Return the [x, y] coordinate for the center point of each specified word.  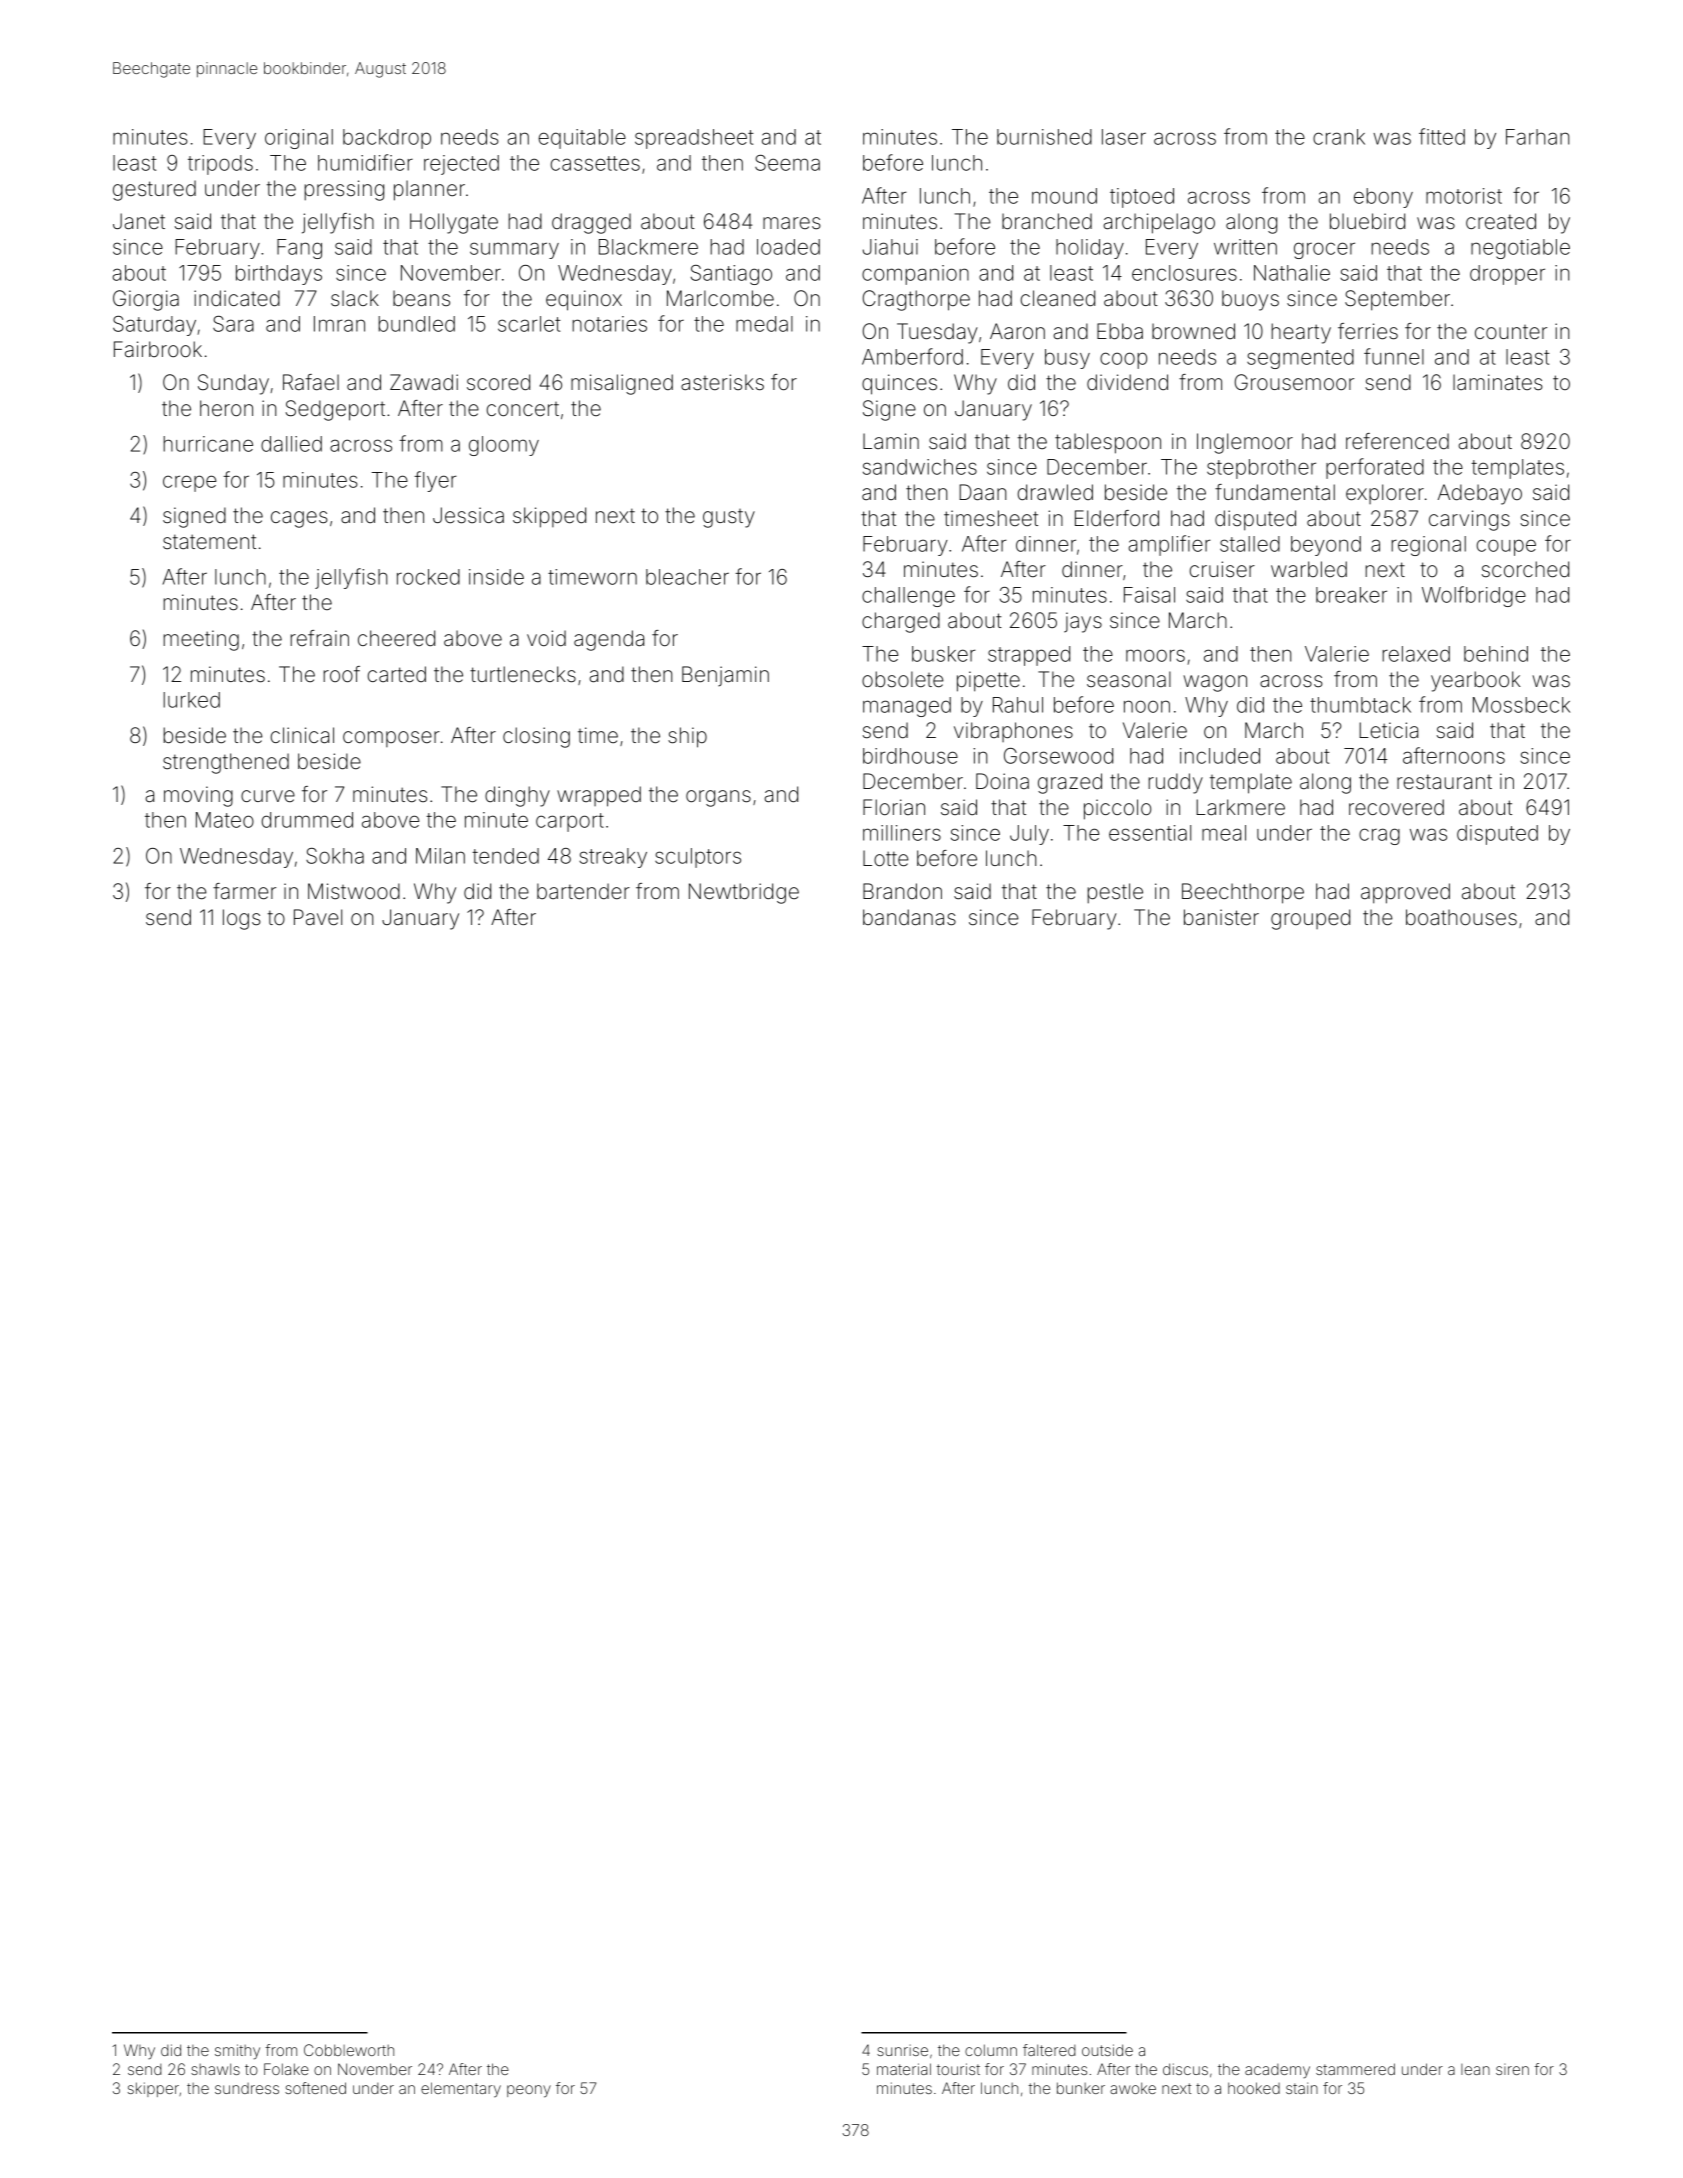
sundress [247, 2088]
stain [1302, 2088]
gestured [154, 190]
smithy [237, 2052]
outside [1107, 2050]
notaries [609, 324]
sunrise [902, 2050]
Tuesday [937, 333]
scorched [1525, 569]
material [904, 2069]
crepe [189, 483]
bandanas [909, 917]
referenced [1397, 441]
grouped [1310, 919]
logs [242, 919]
